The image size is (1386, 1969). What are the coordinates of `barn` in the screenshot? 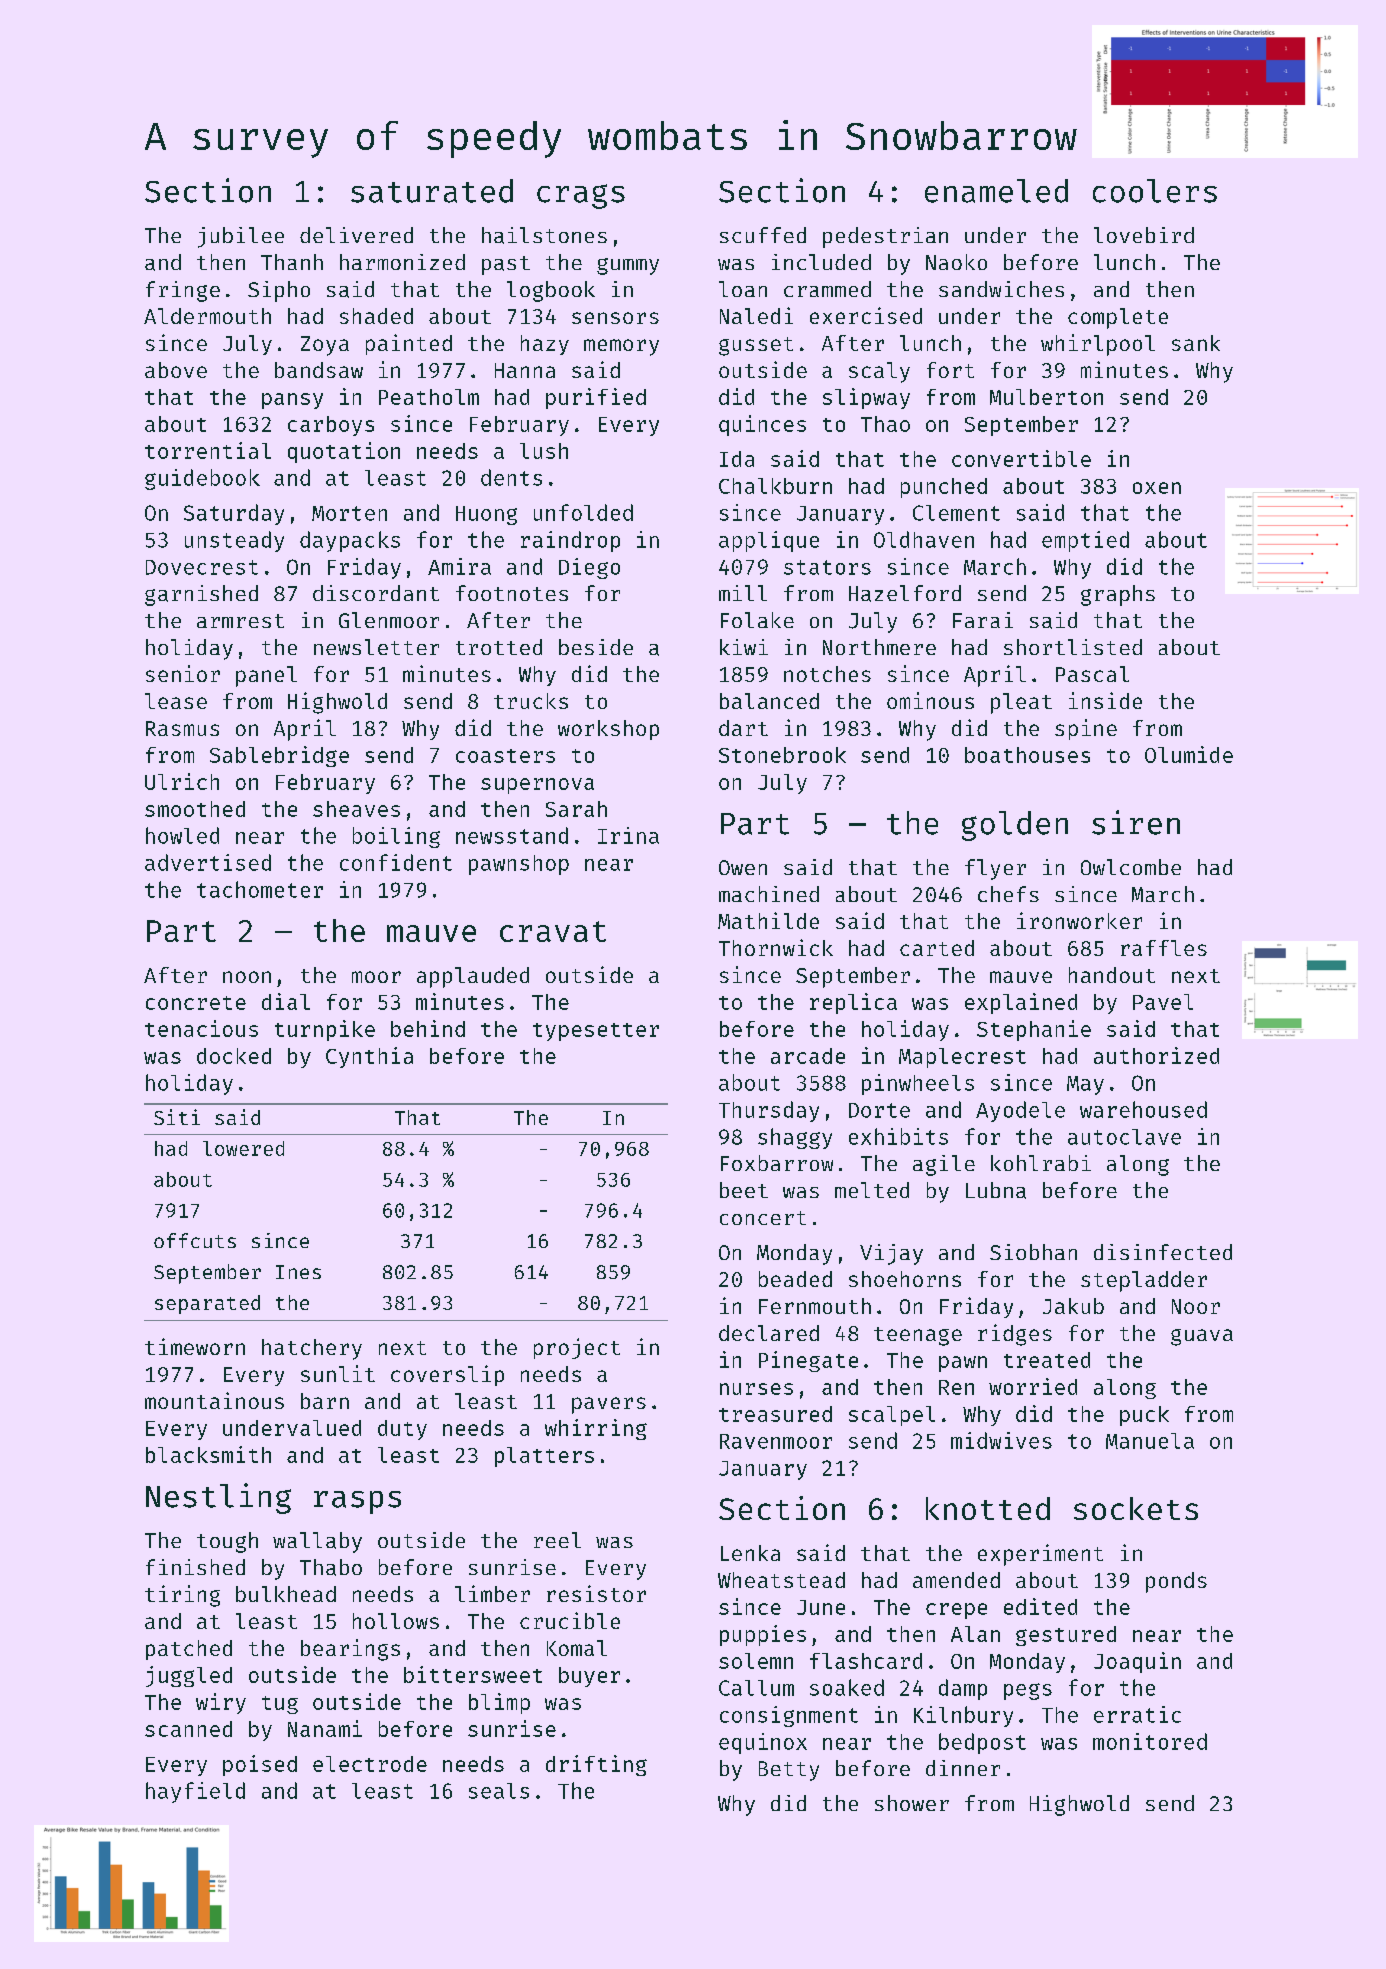 It's located at (325, 1401).
